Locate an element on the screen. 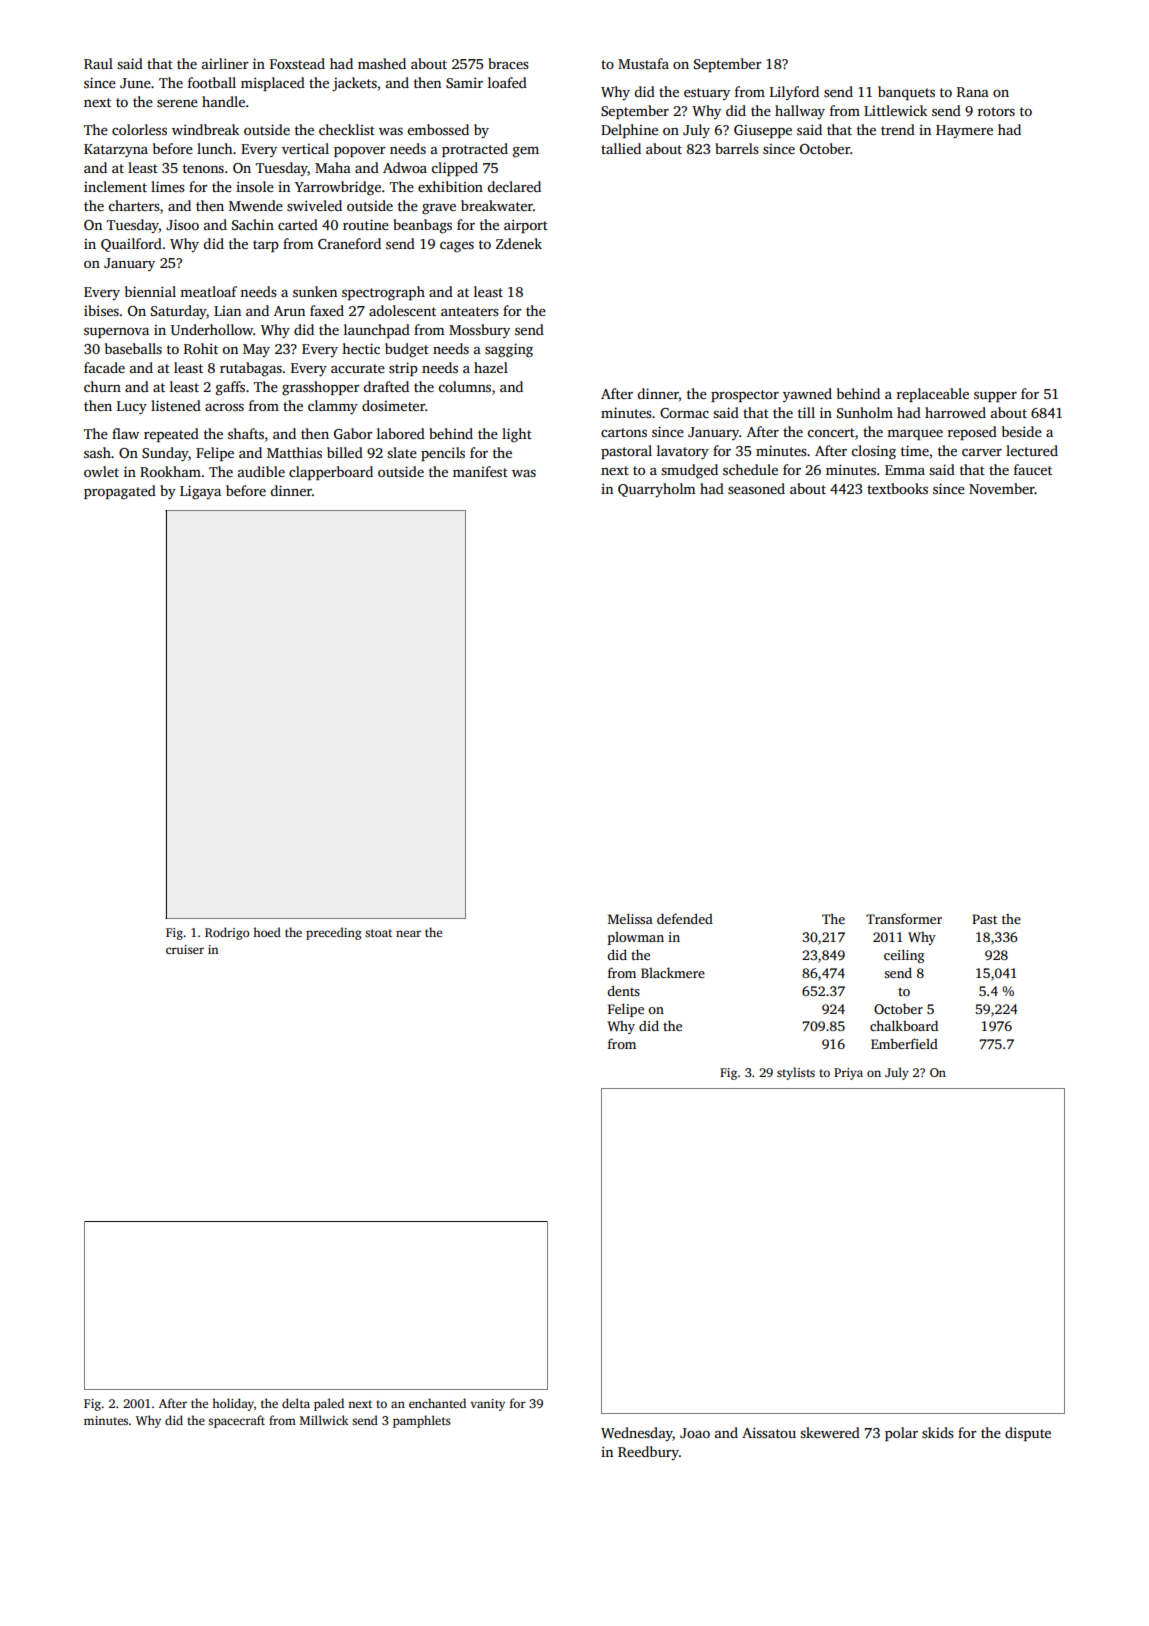  Lilyford is located at coordinates (794, 93).
